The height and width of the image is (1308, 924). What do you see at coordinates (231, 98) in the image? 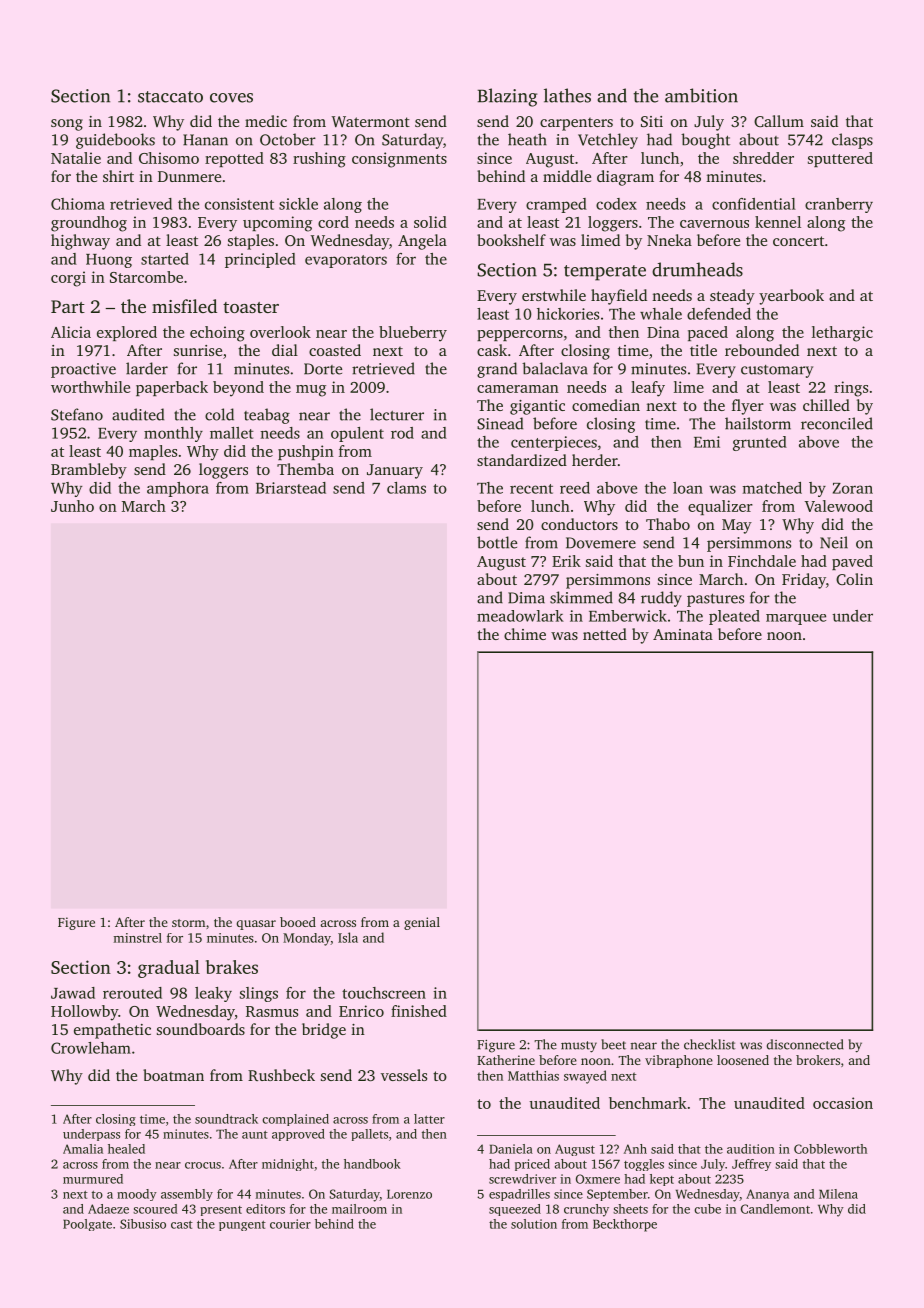
I see `coves` at bounding box center [231, 98].
